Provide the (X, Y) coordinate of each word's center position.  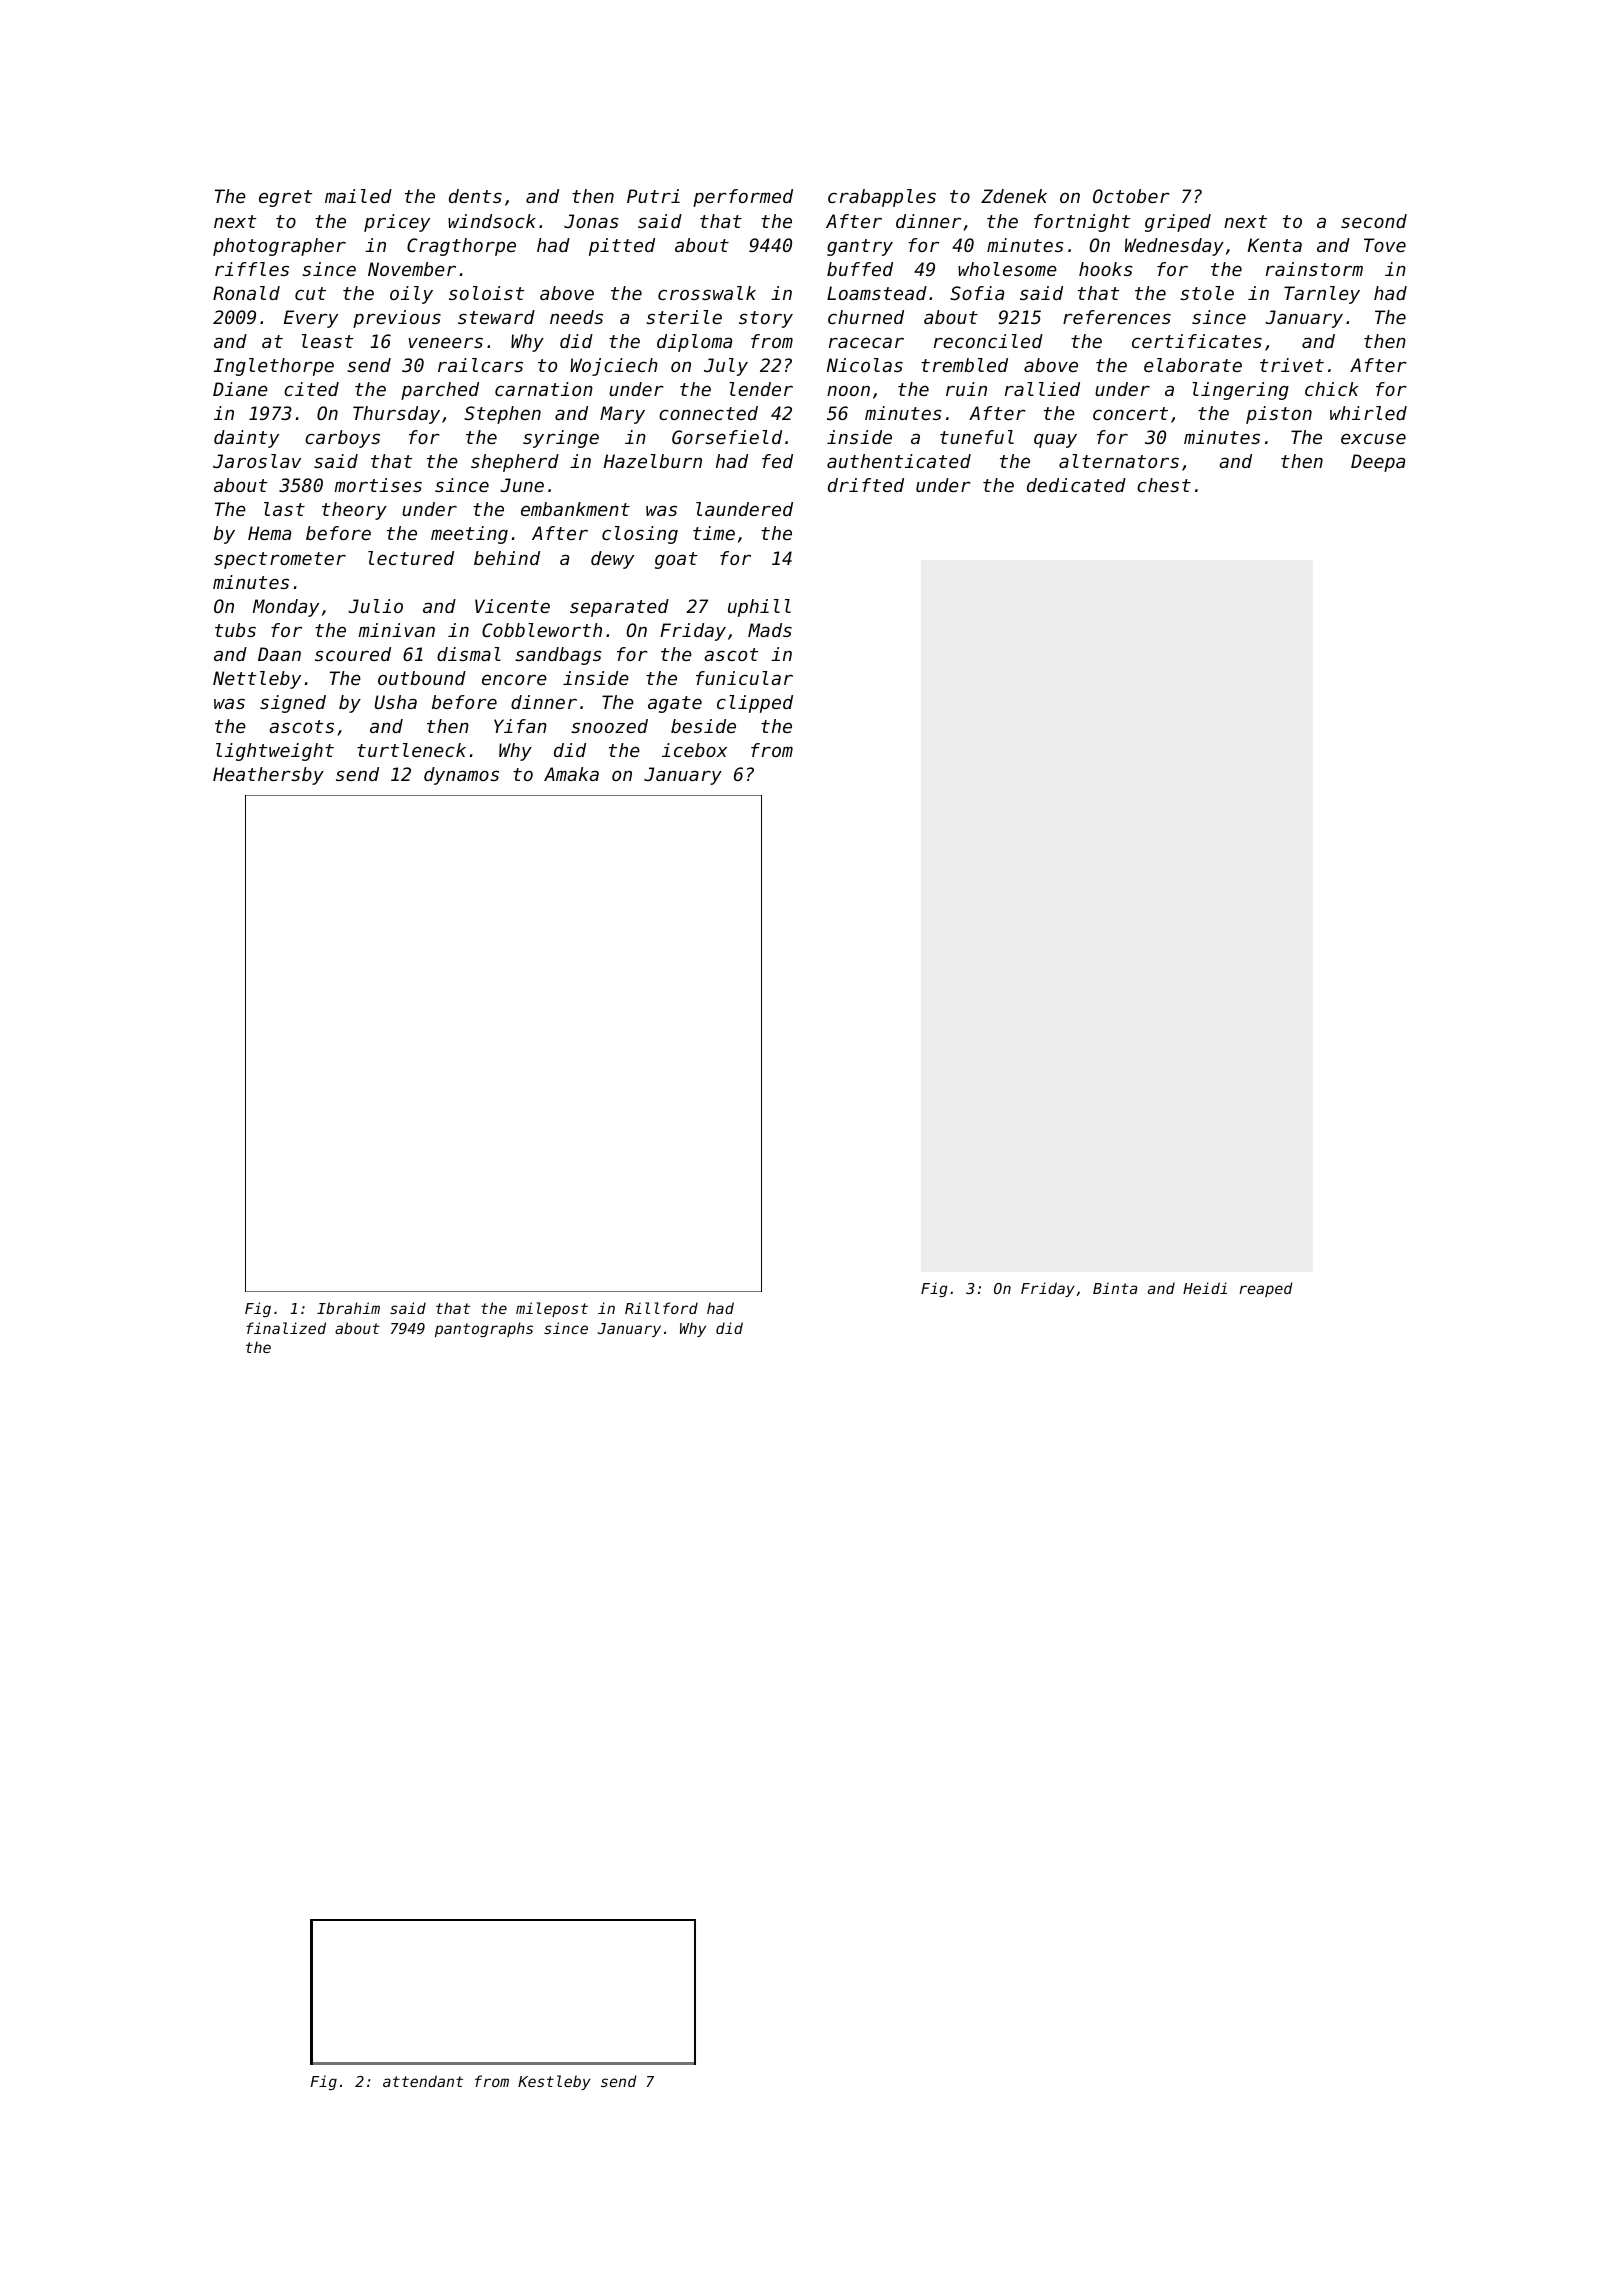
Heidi (1205, 1288)
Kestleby (554, 2082)
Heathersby (268, 776)
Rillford (661, 1308)
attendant (423, 2081)
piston (1279, 415)
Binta (1115, 1288)
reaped (1266, 1289)
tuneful (977, 437)
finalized (286, 1328)
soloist (486, 293)
